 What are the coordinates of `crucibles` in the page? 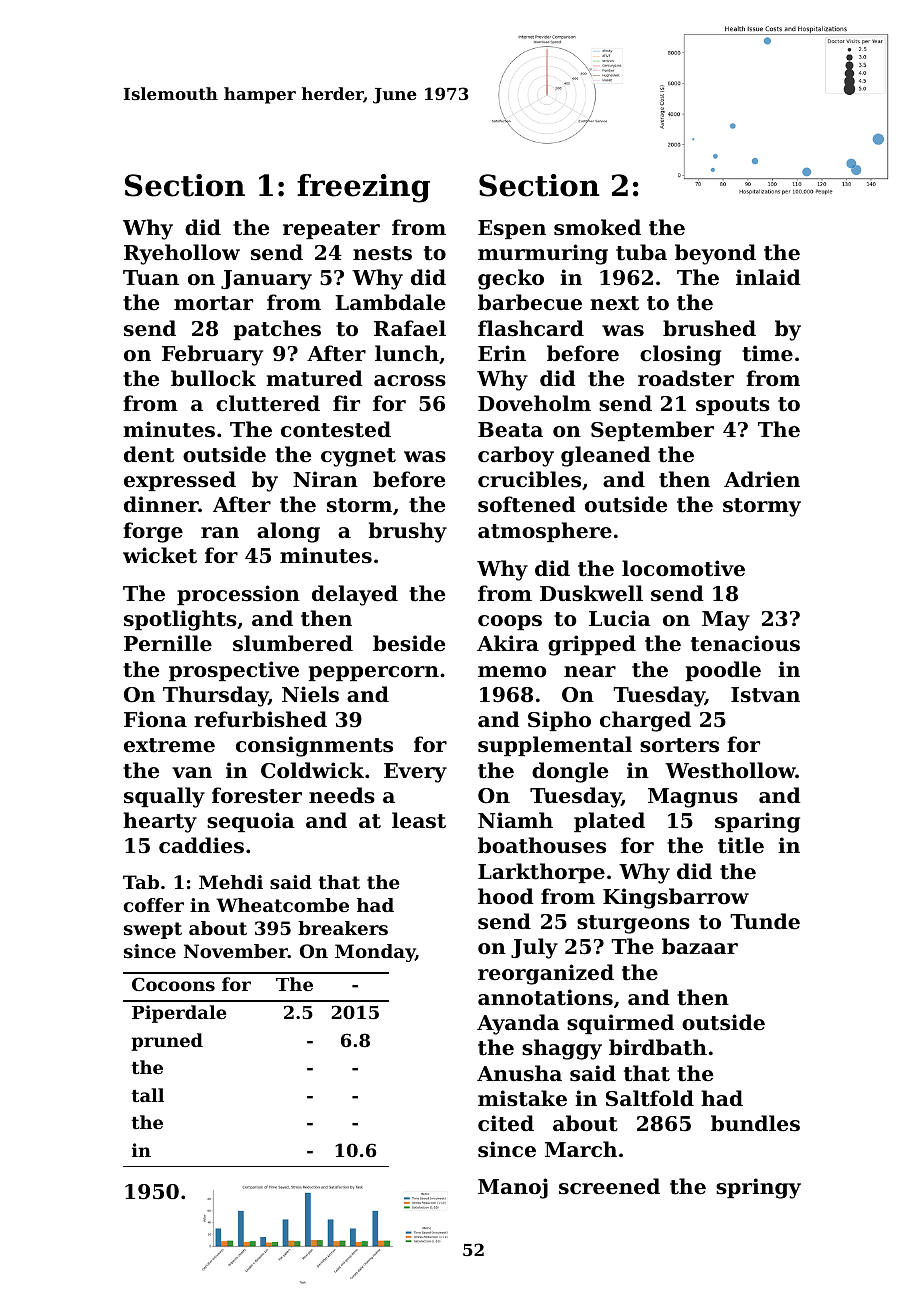 It's located at (529, 479).
